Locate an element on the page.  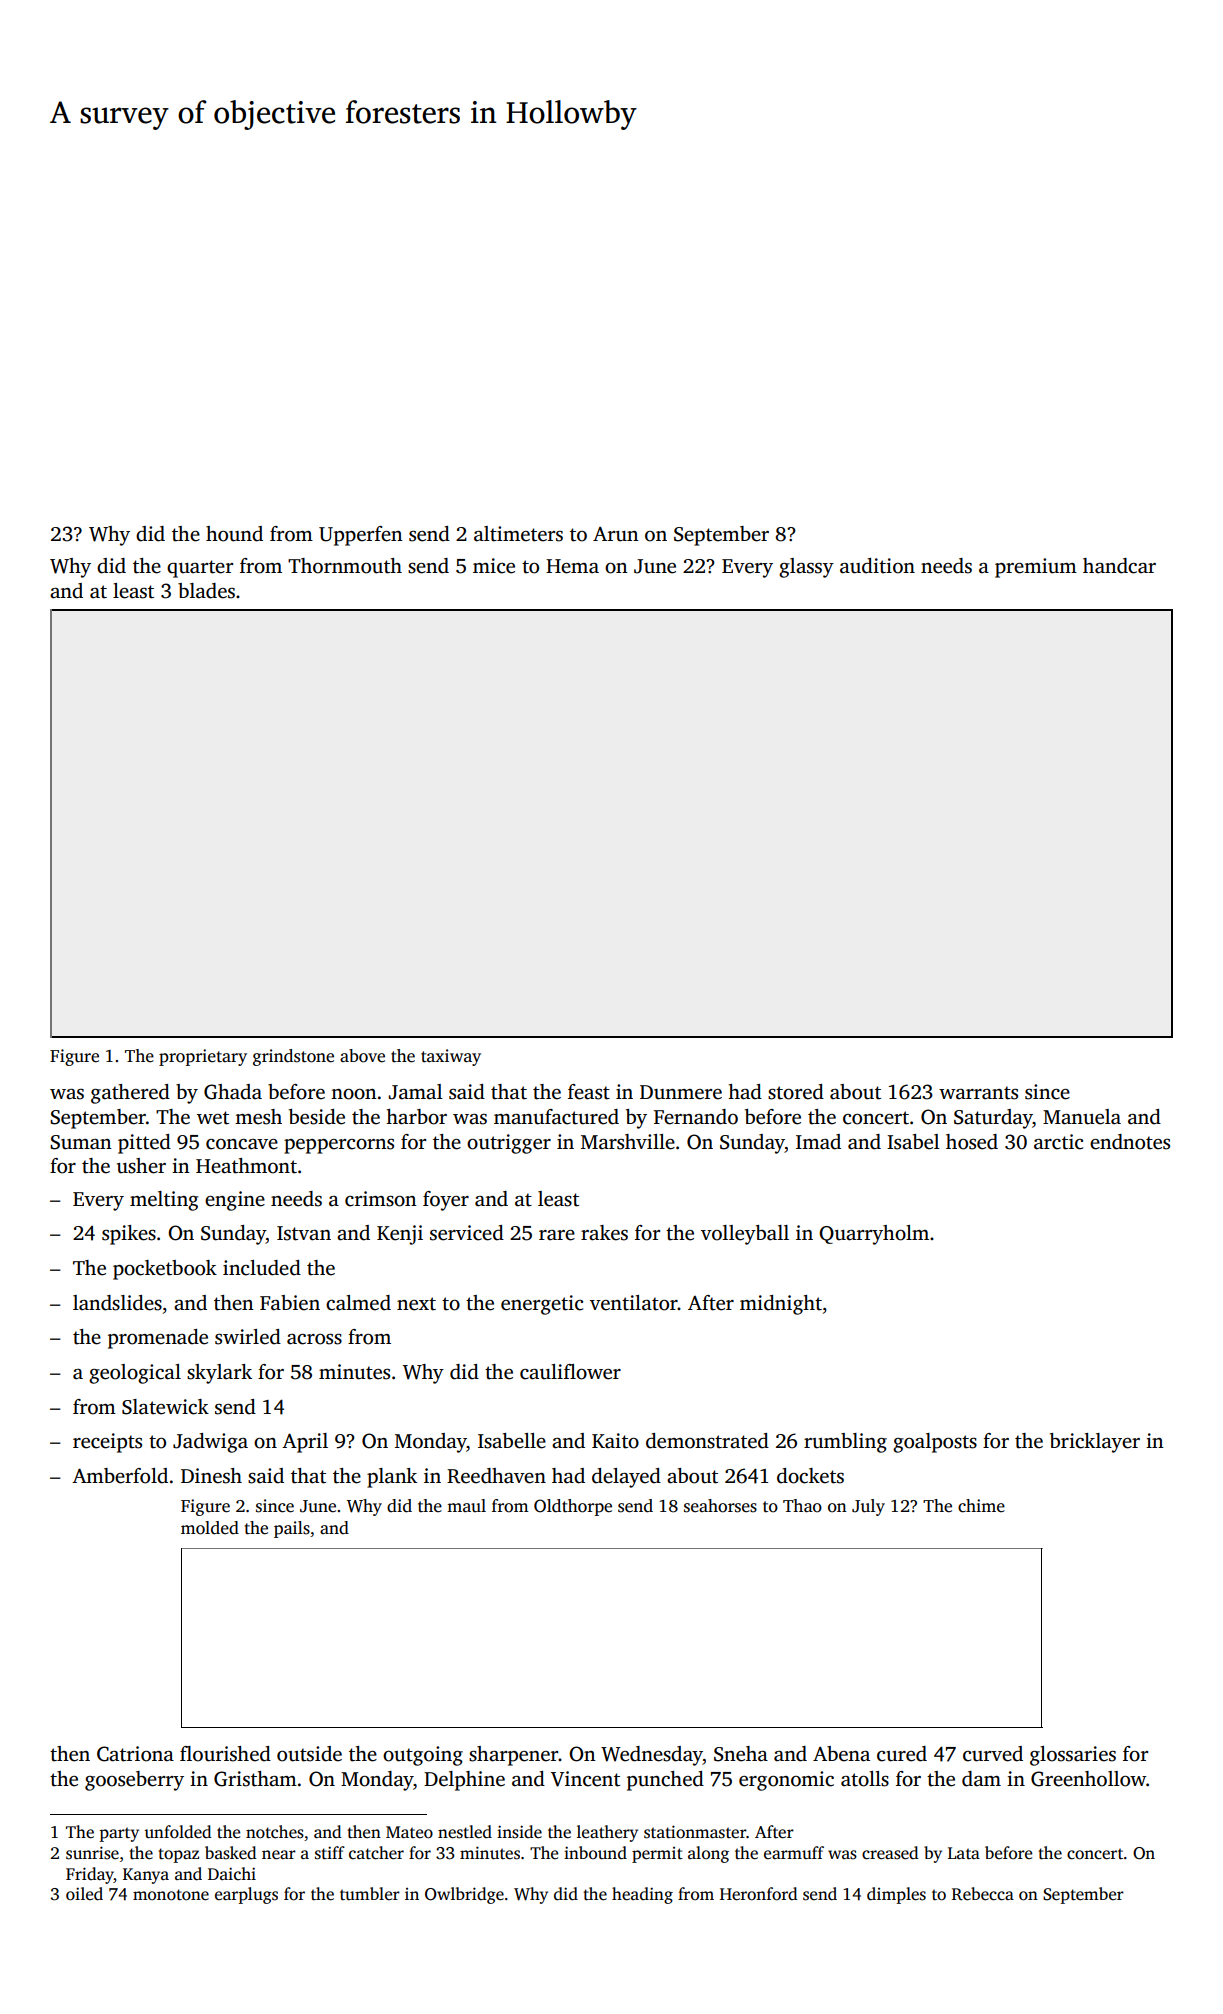
proprietary is located at coordinates (203, 1057).
